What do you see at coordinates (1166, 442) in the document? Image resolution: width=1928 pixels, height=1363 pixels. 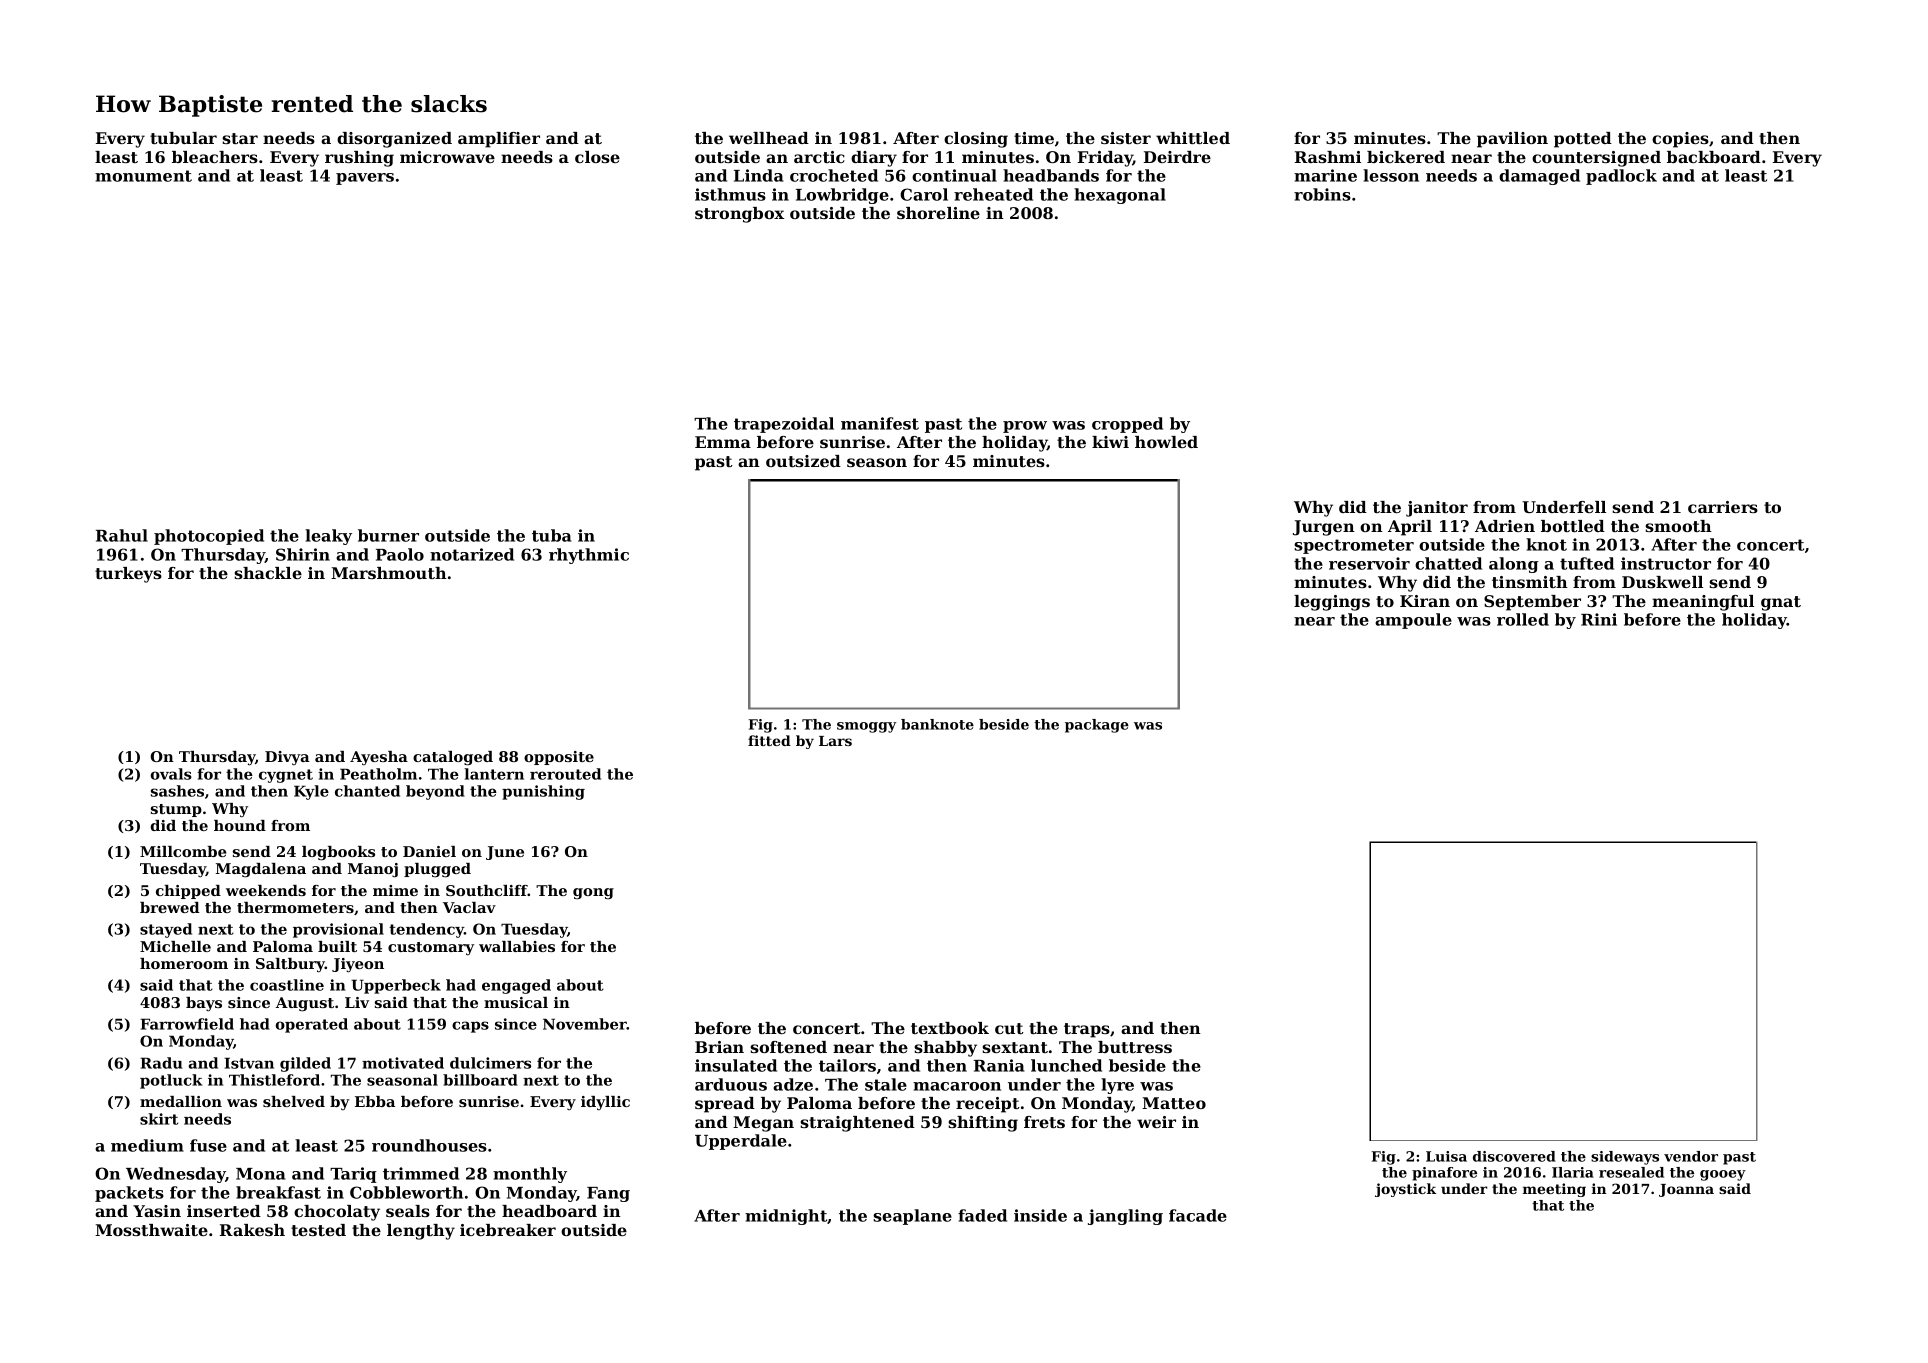 I see `howled` at bounding box center [1166, 442].
